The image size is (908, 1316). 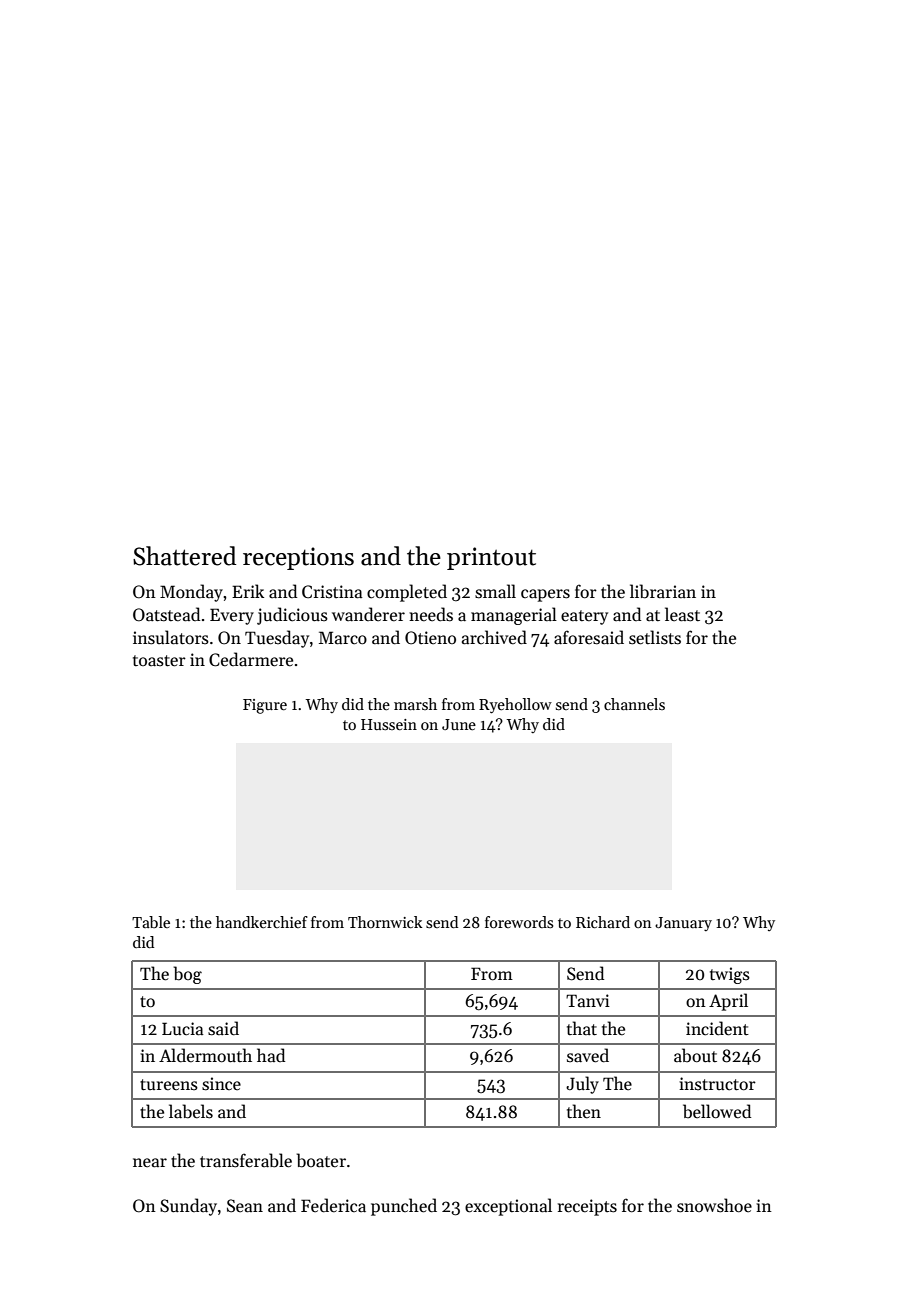 What do you see at coordinates (407, 593) in the screenshot?
I see `completed` at bounding box center [407, 593].
